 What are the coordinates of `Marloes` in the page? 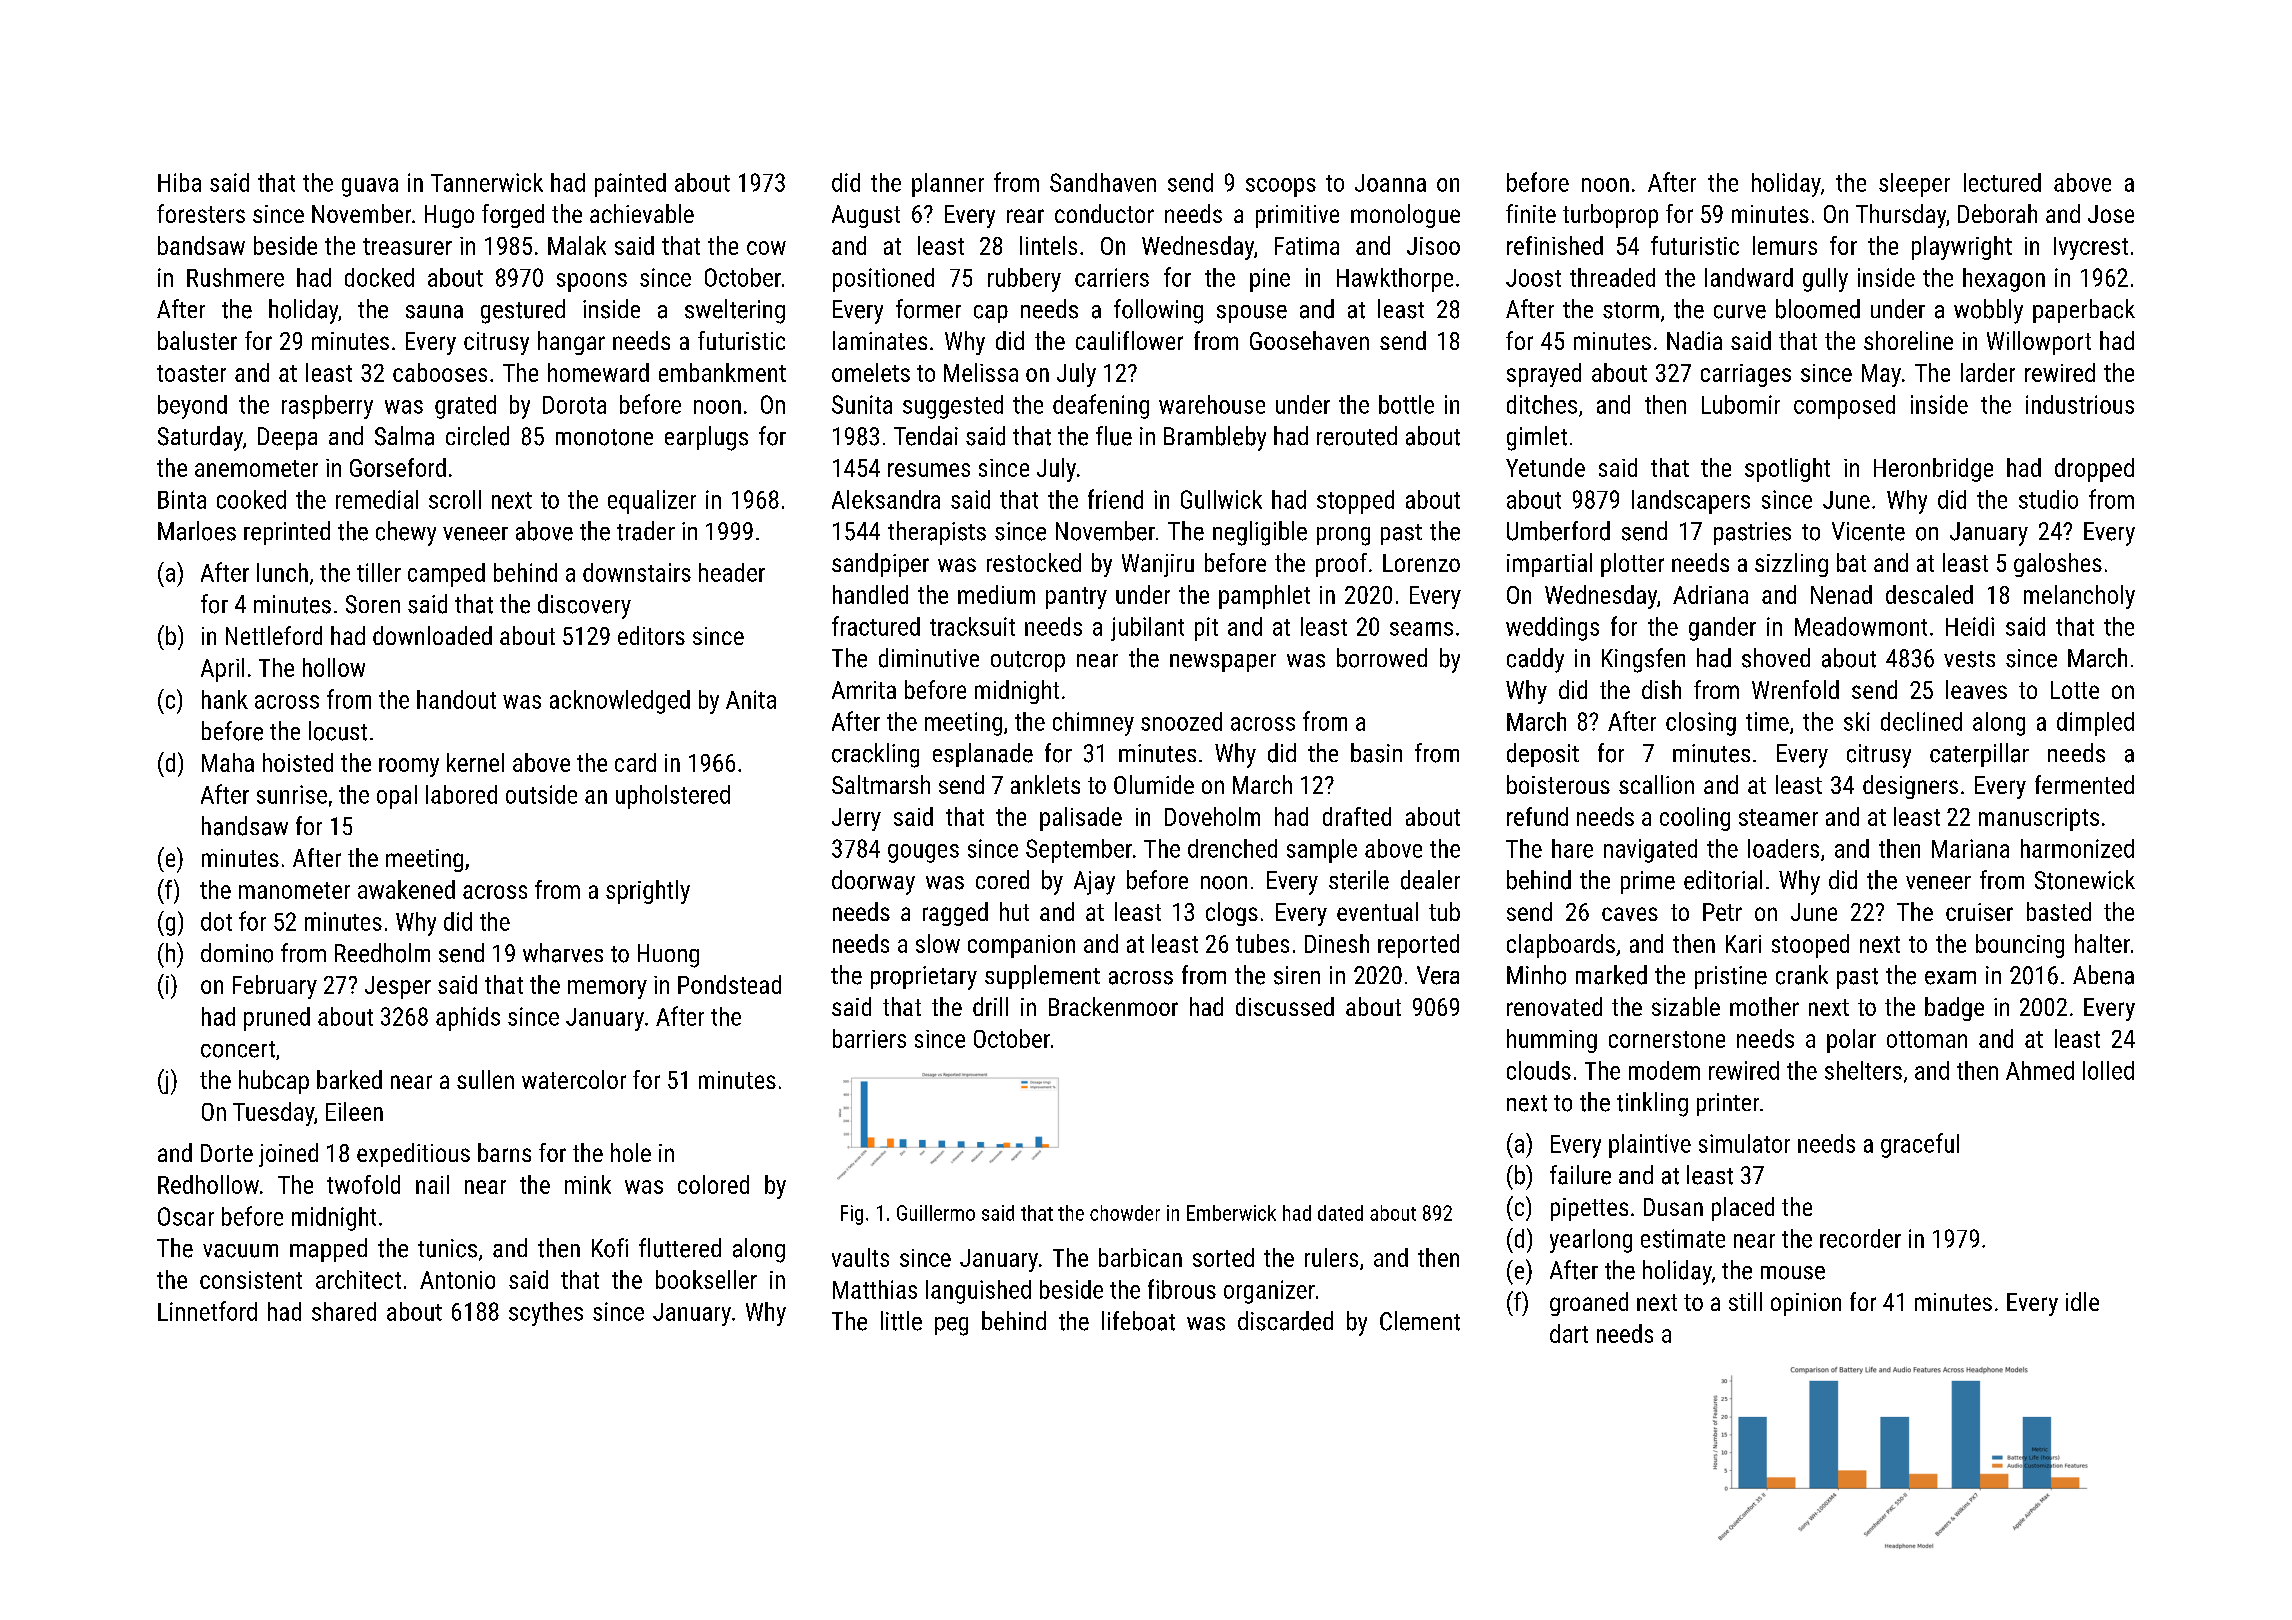 It's located at (197, 531).
